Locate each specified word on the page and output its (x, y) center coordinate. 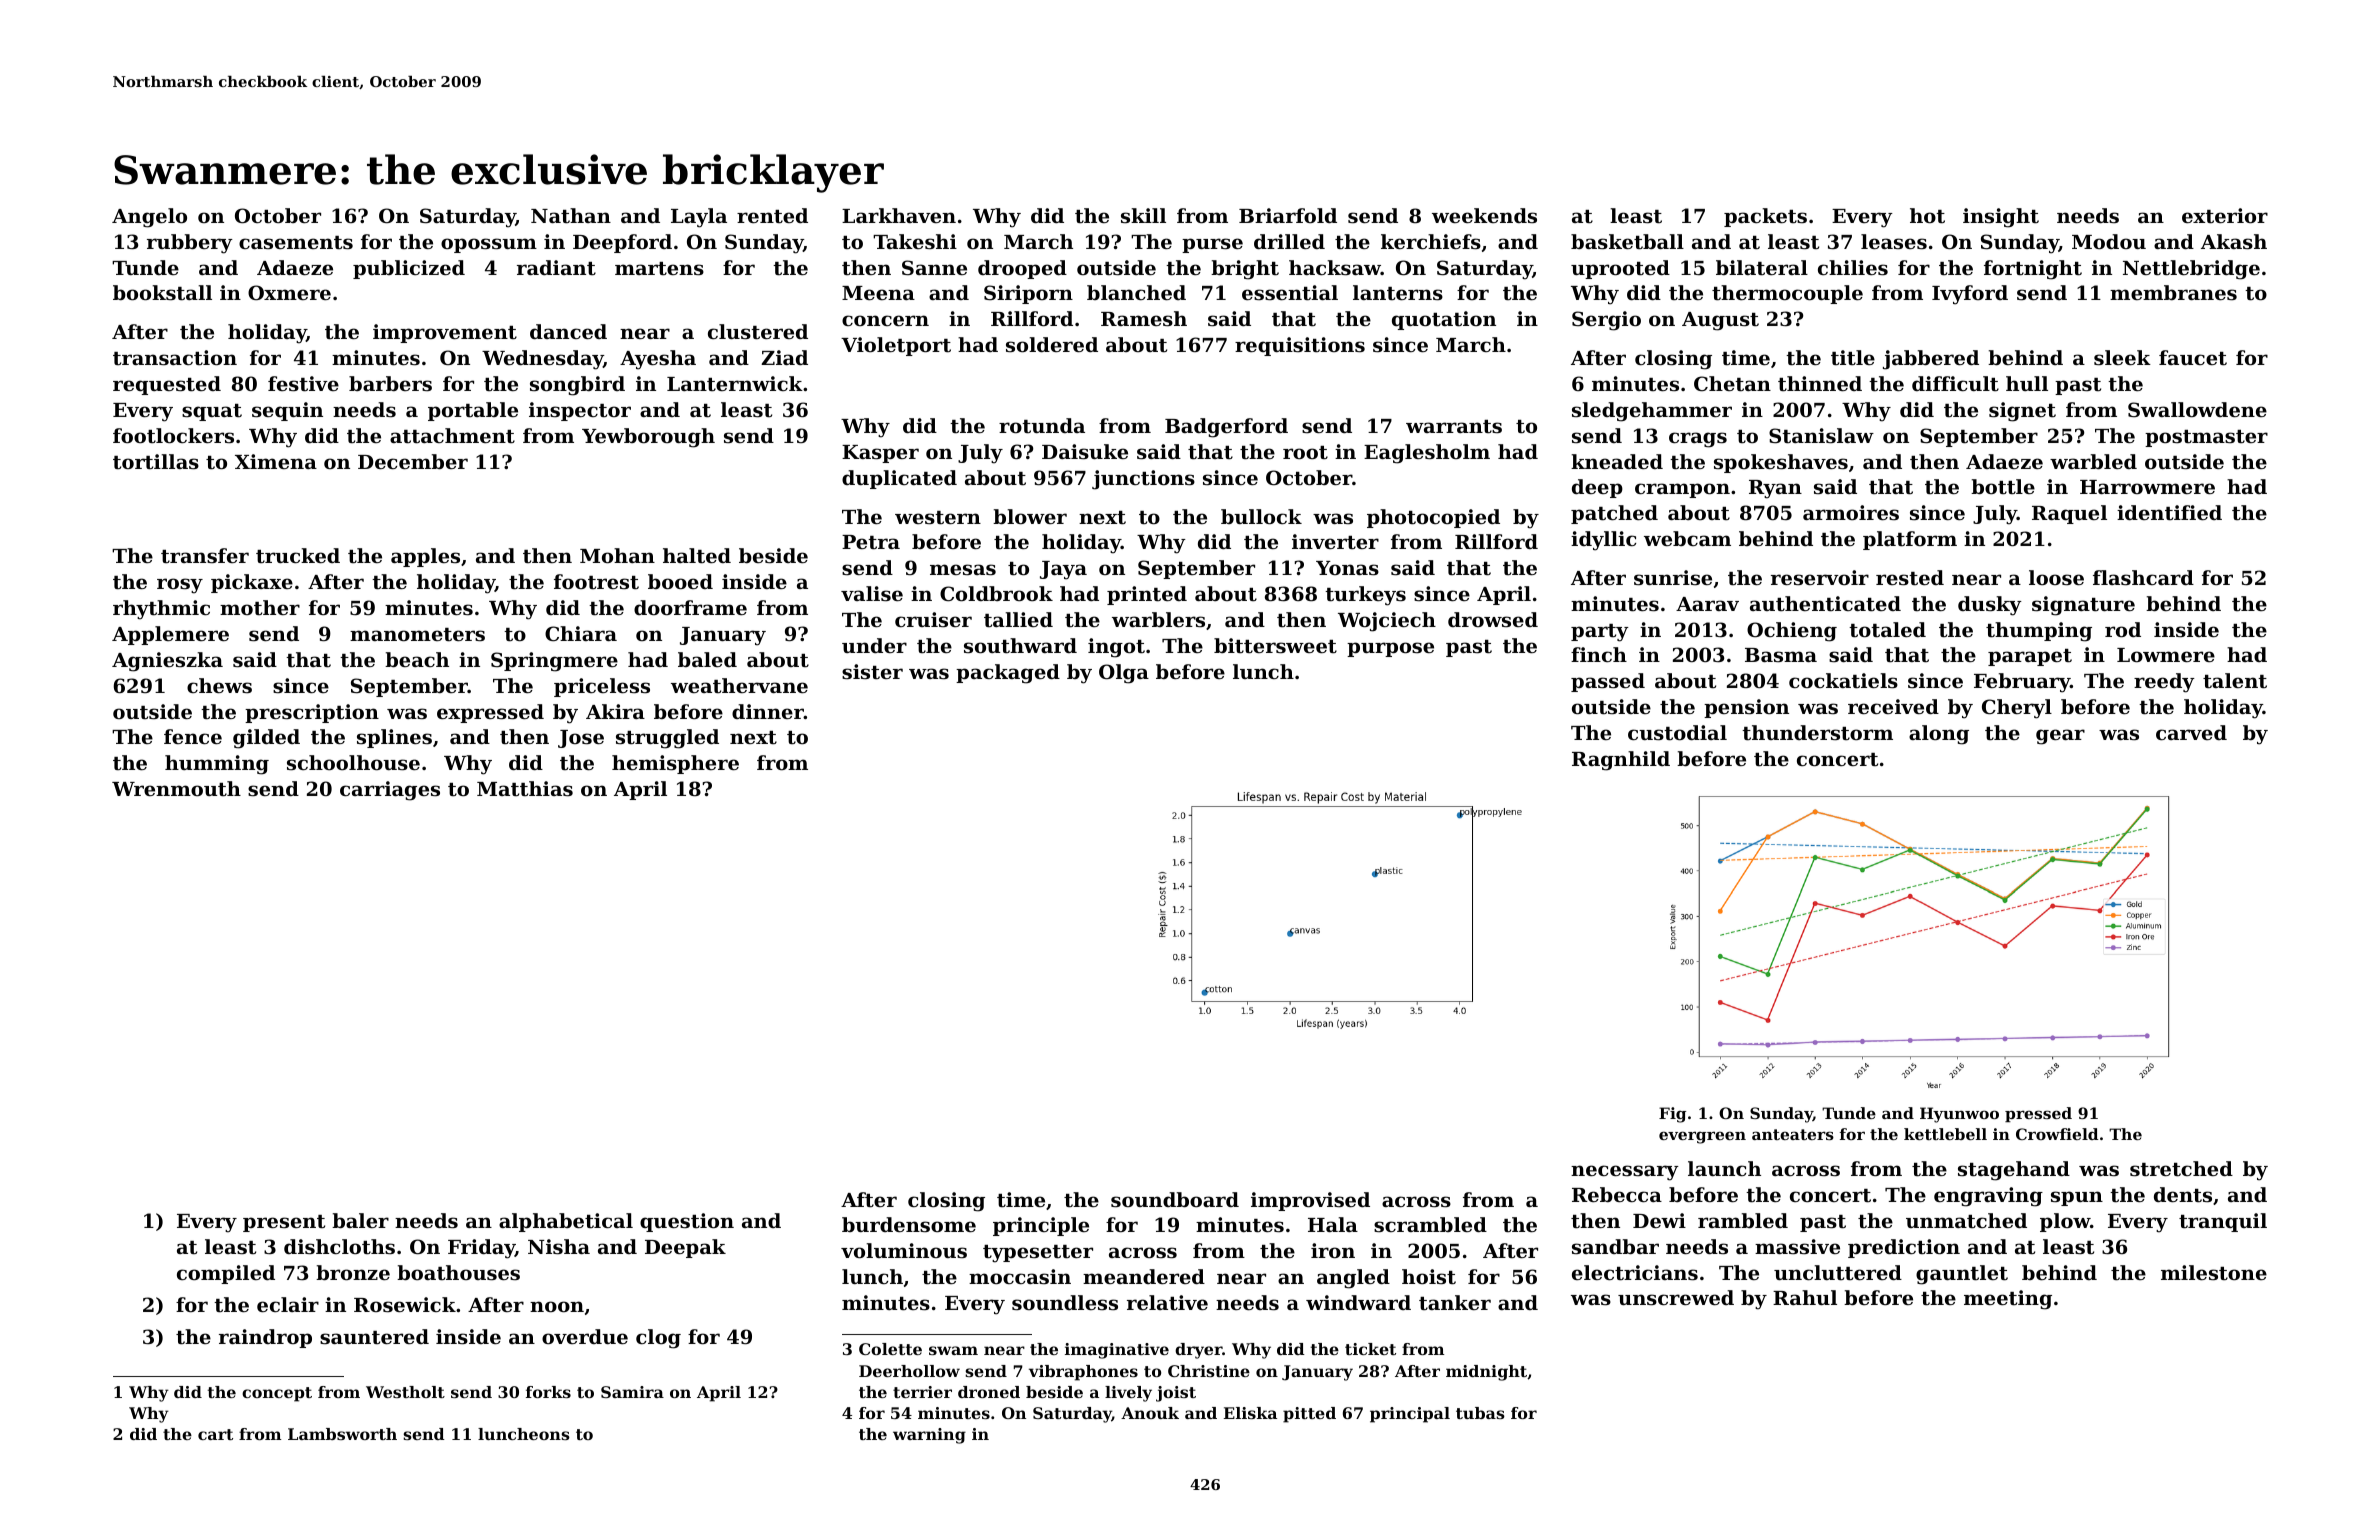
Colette (890, 1349)
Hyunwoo (1959, 1115)
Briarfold (1288, 215)
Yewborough (648, 438)
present (284, 1223)
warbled (2093, 461)
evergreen (1702, 1137)
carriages (390, 791)
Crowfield (2057, 1134)
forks (548, 1392)
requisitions (1300, 346)
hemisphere (675, 764)
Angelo (149, 218)
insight (2001, 218)
